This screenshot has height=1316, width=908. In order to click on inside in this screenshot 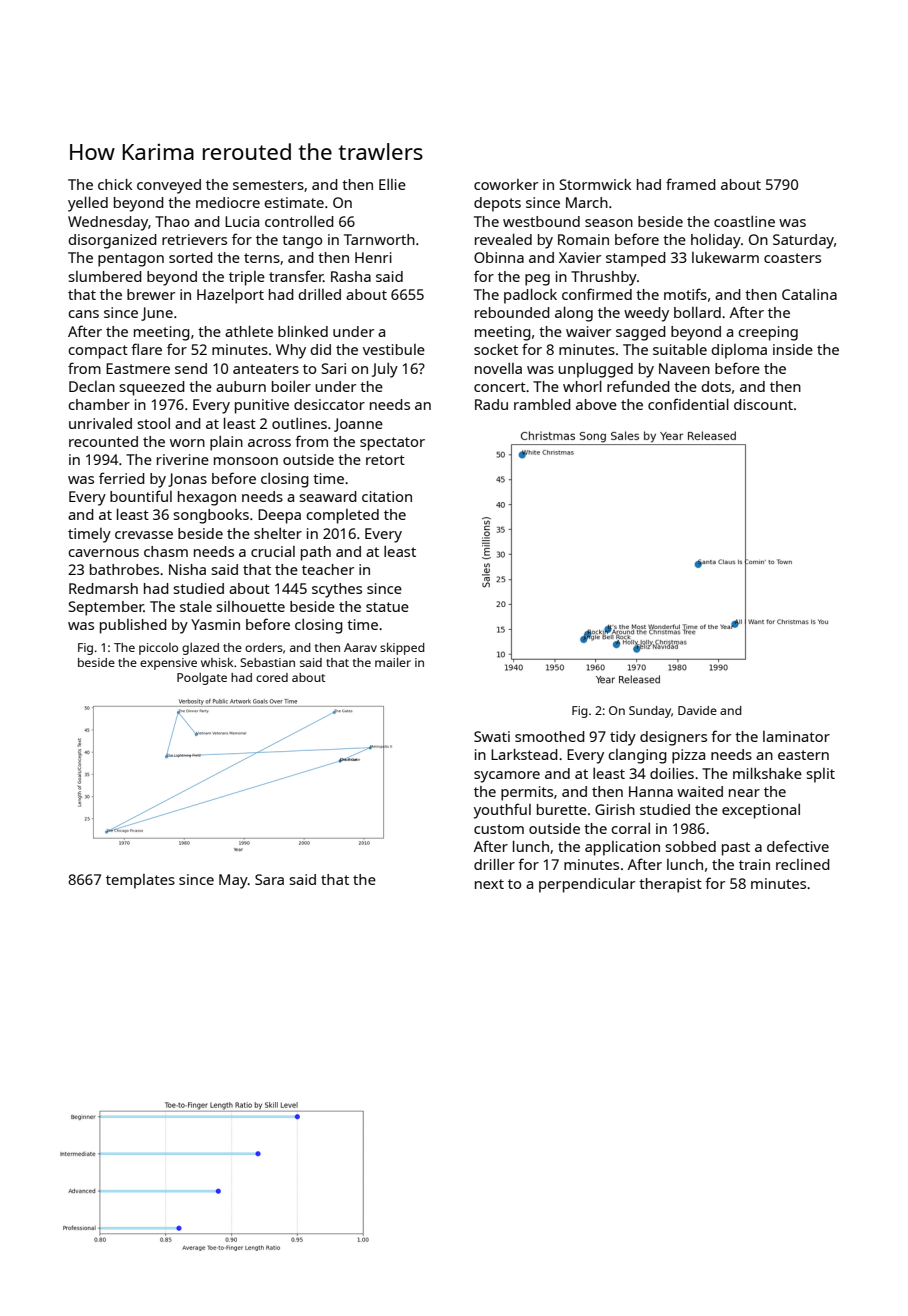, I will do `click(793, 349)`.
